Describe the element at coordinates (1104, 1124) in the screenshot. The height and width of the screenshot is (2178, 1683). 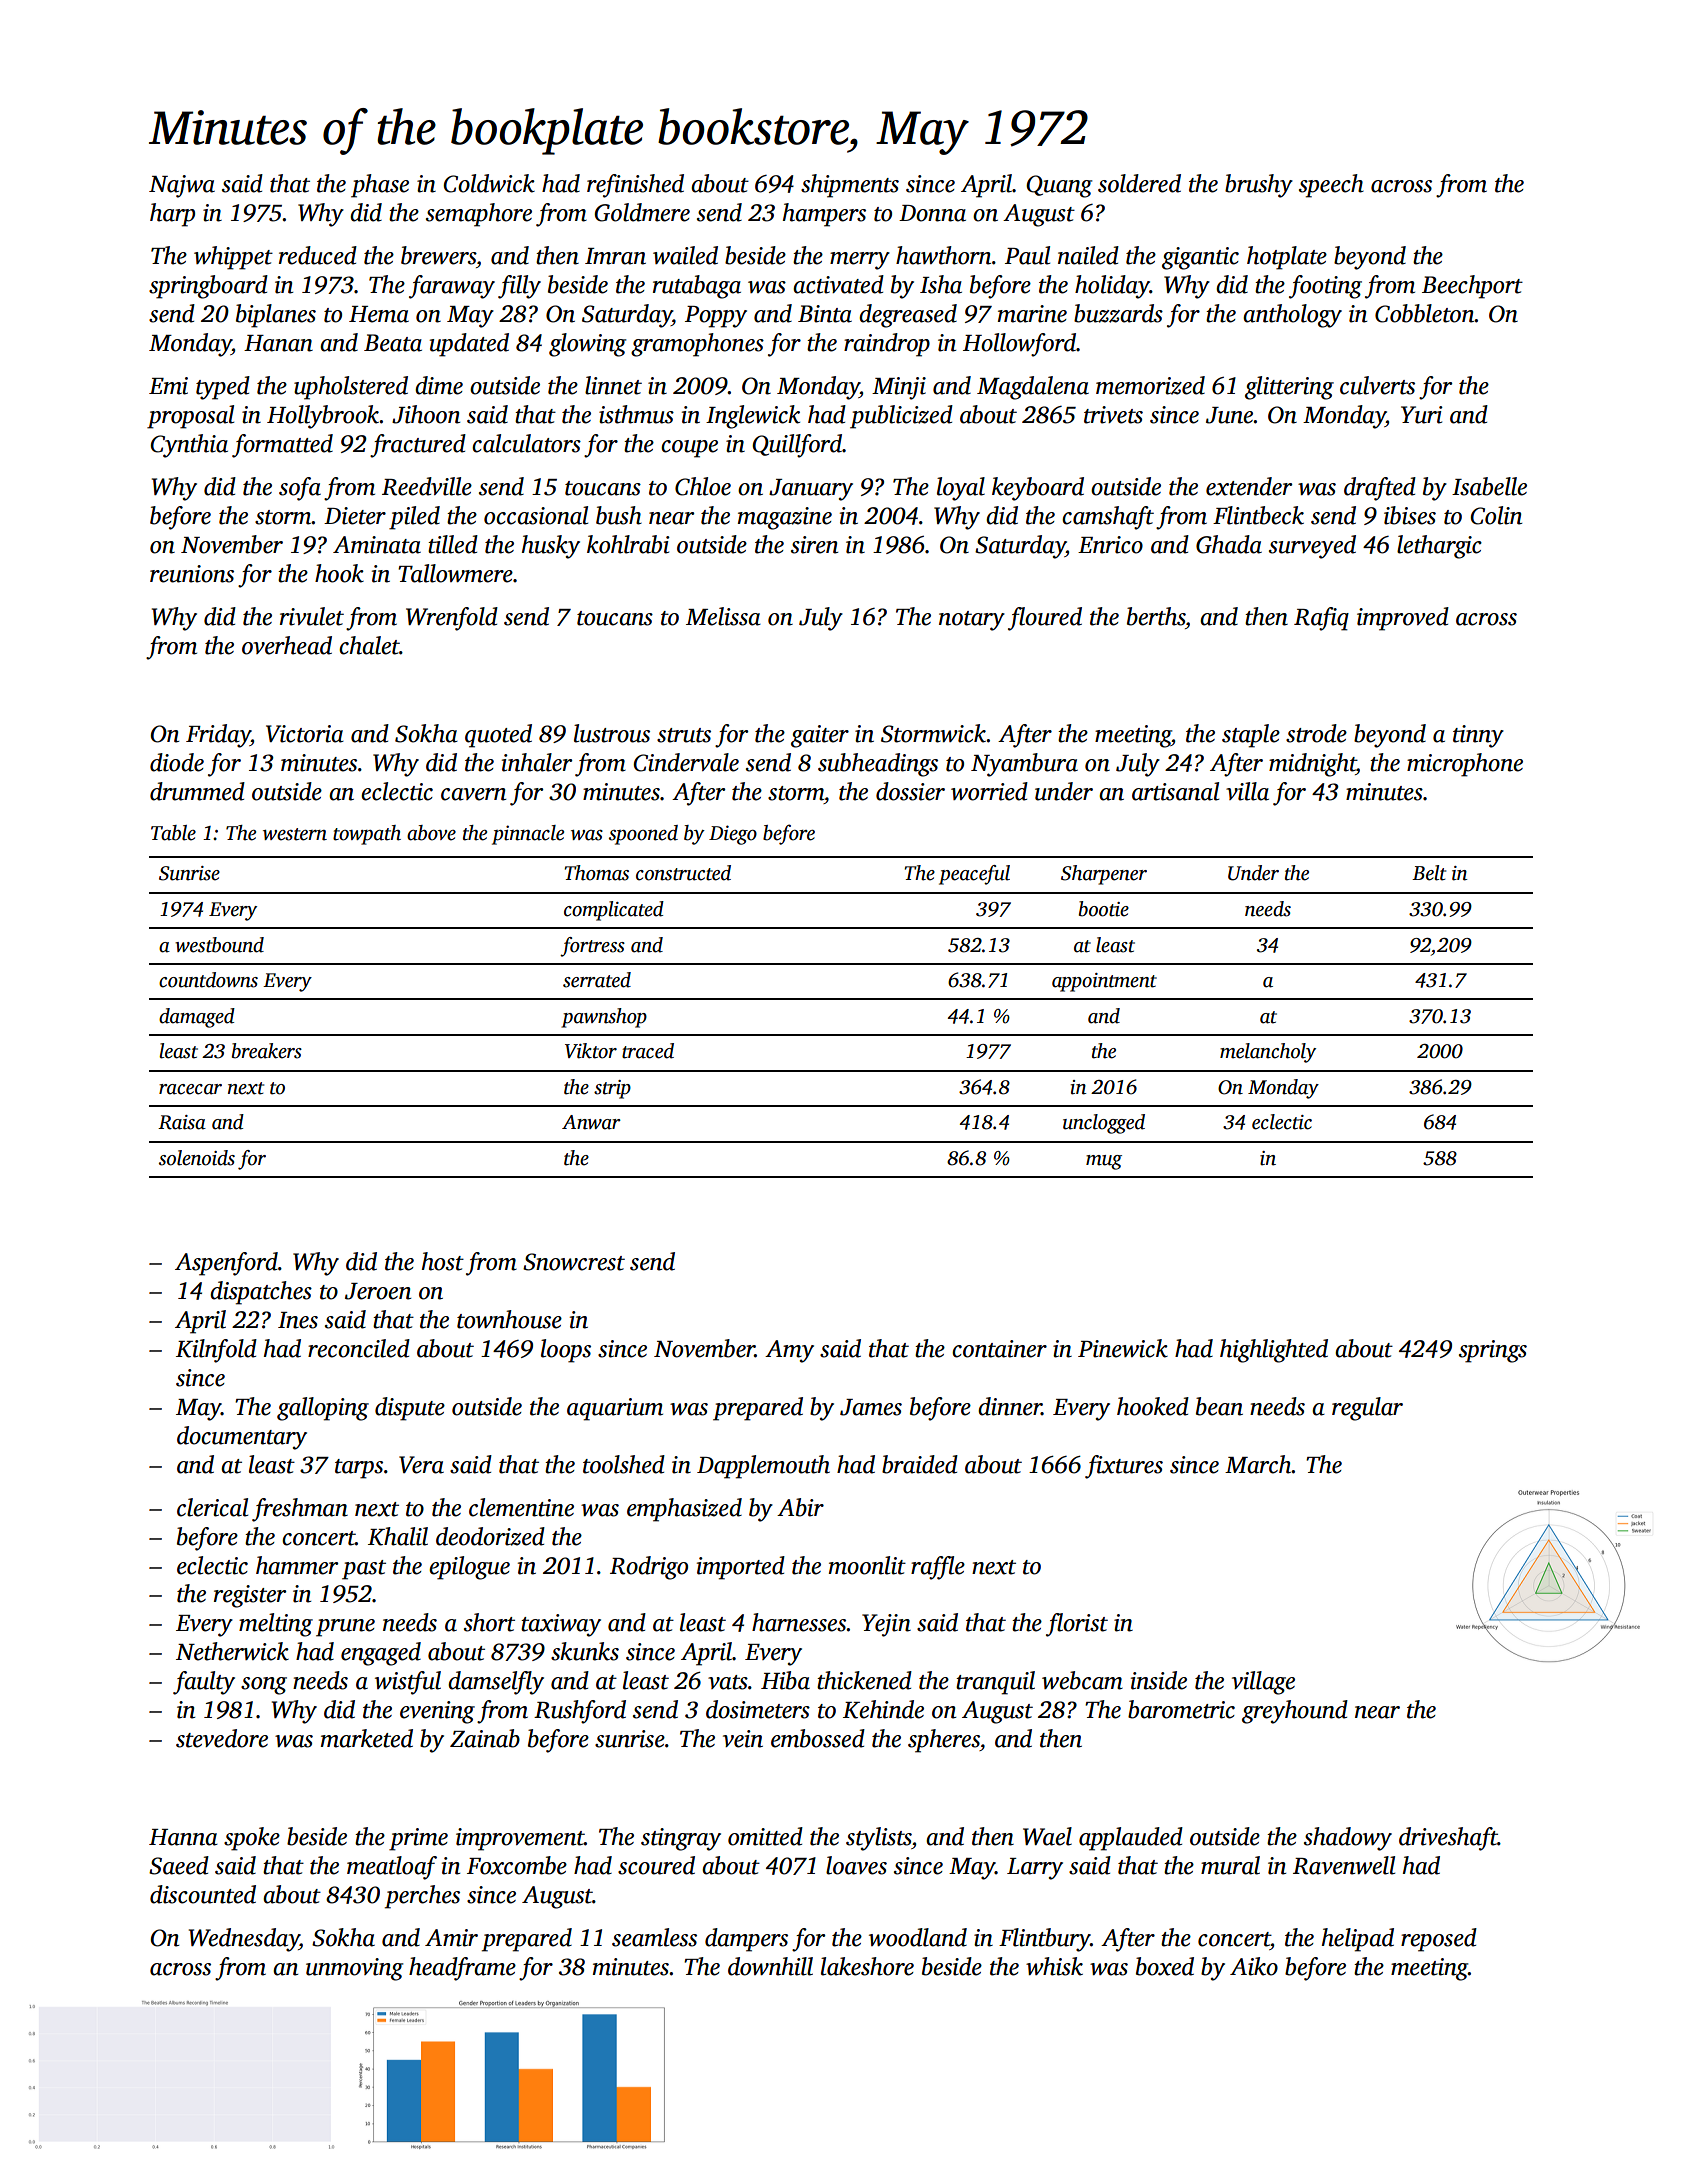
I see `unclogged` at that location.
